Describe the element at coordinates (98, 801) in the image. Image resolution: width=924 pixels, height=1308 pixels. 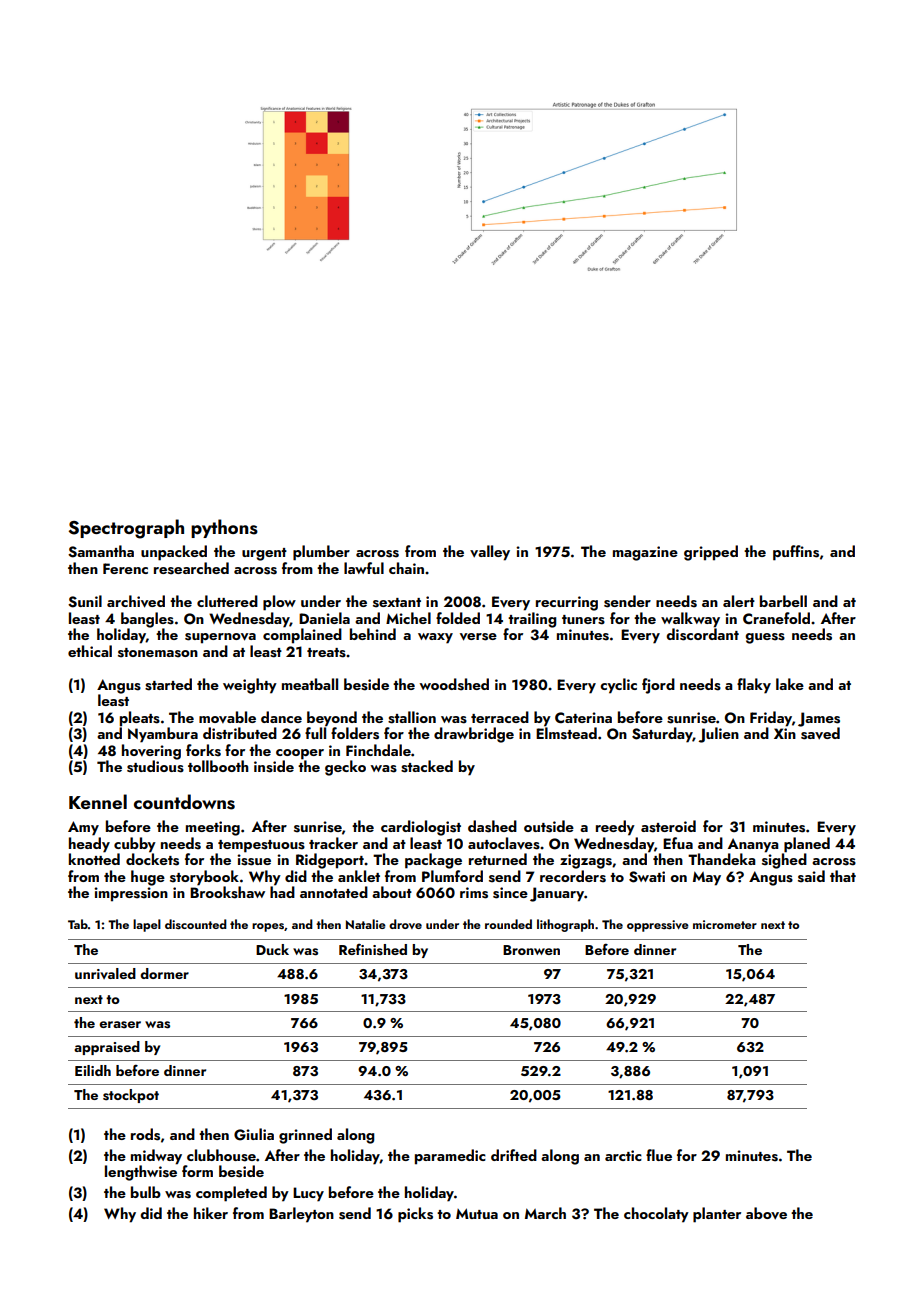
I see `Kennel` at that location.
